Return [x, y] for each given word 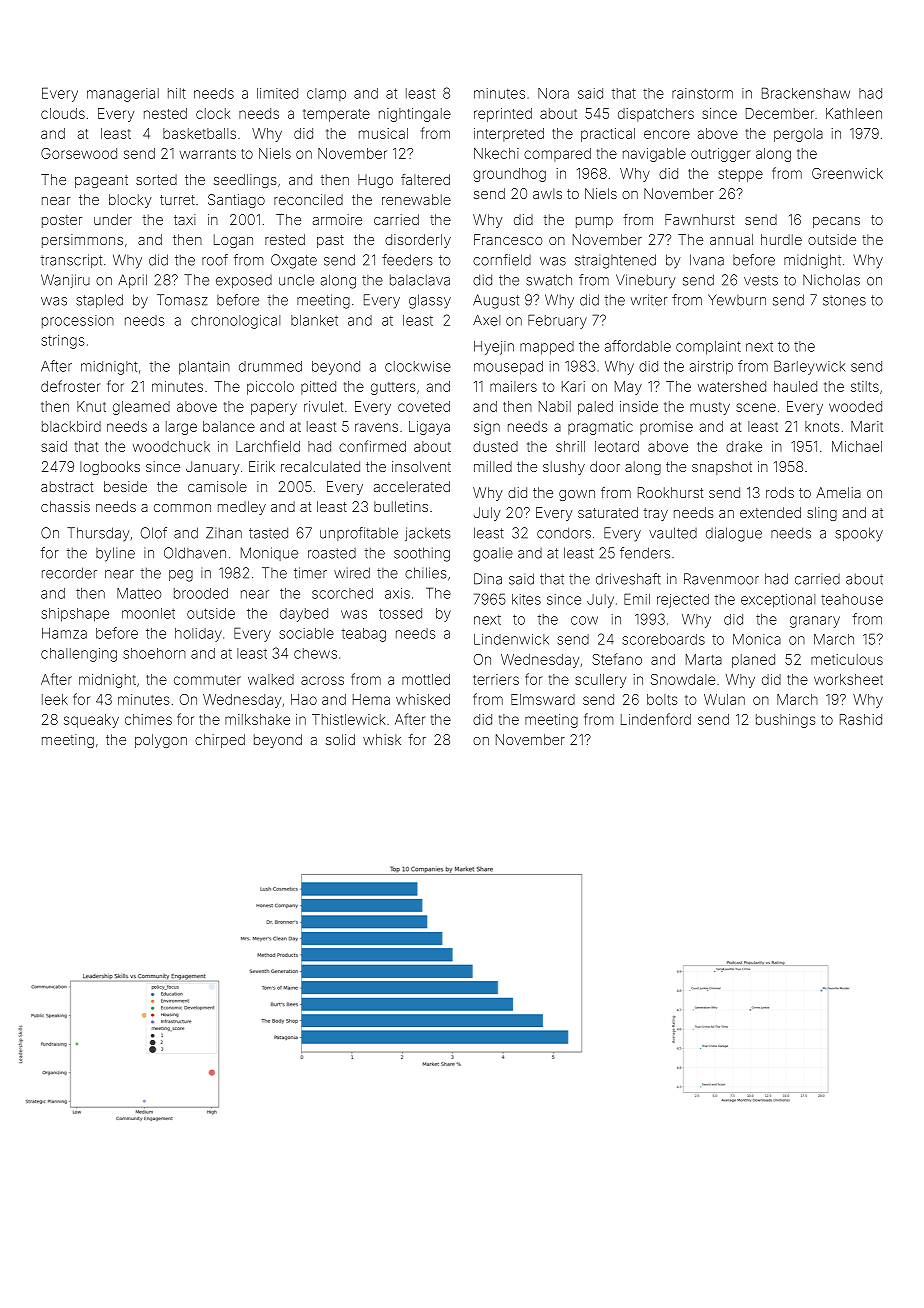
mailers [513, 386]
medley [242, 508]
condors [564, 533]
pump [594, 222]
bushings [786, 721]
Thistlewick [348, 719]
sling [822, 514]
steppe [740, 175]
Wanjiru [65, 281]
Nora [553, 93]
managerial [123, 95]
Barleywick [809, 367]
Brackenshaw [806, 93]
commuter [207, 680]
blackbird [71, 426]
